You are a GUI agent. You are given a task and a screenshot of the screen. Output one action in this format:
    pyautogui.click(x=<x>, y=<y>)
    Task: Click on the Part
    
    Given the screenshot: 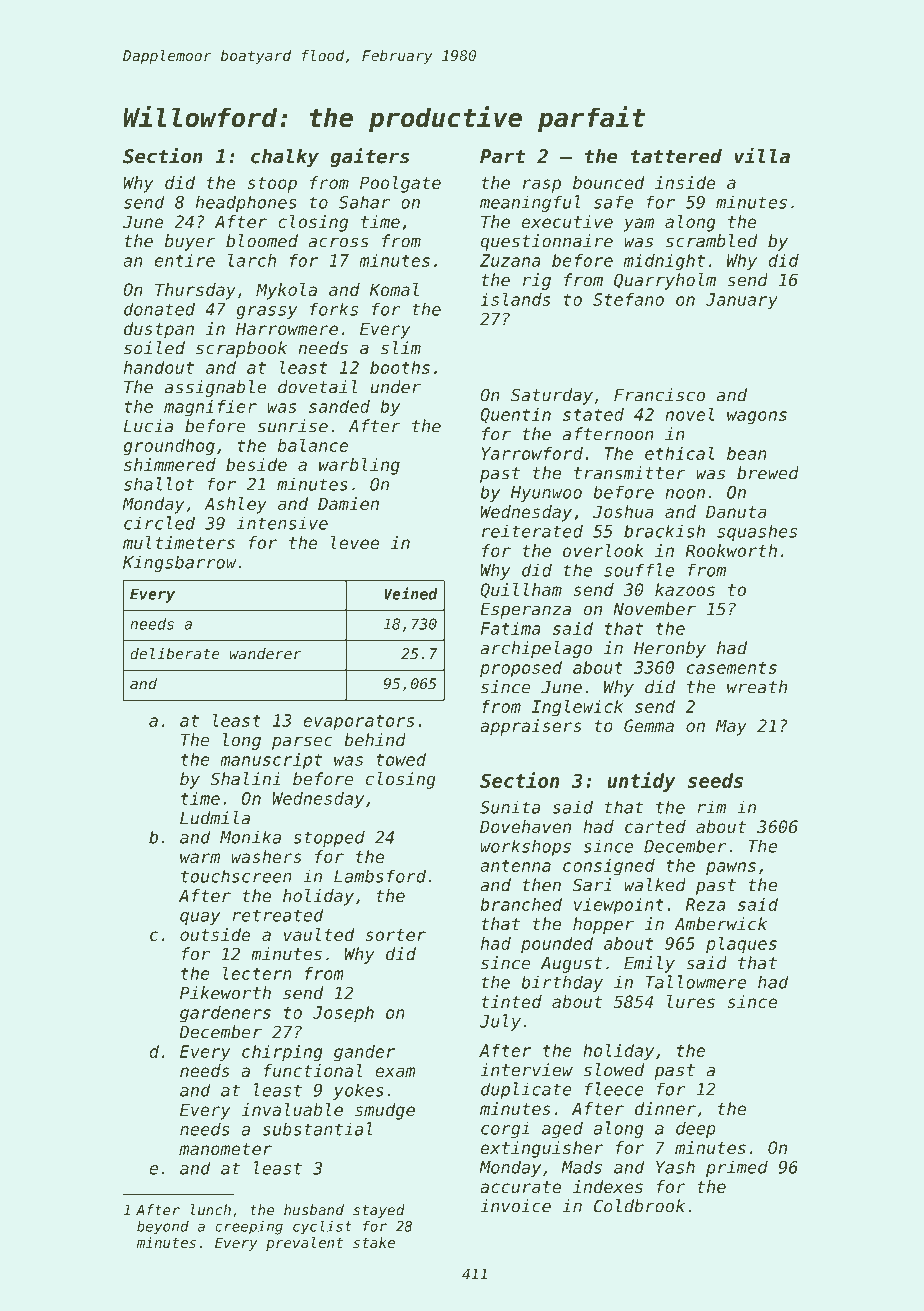 What is the action you would take?
    pyautogui.click(x=503, y=156)
